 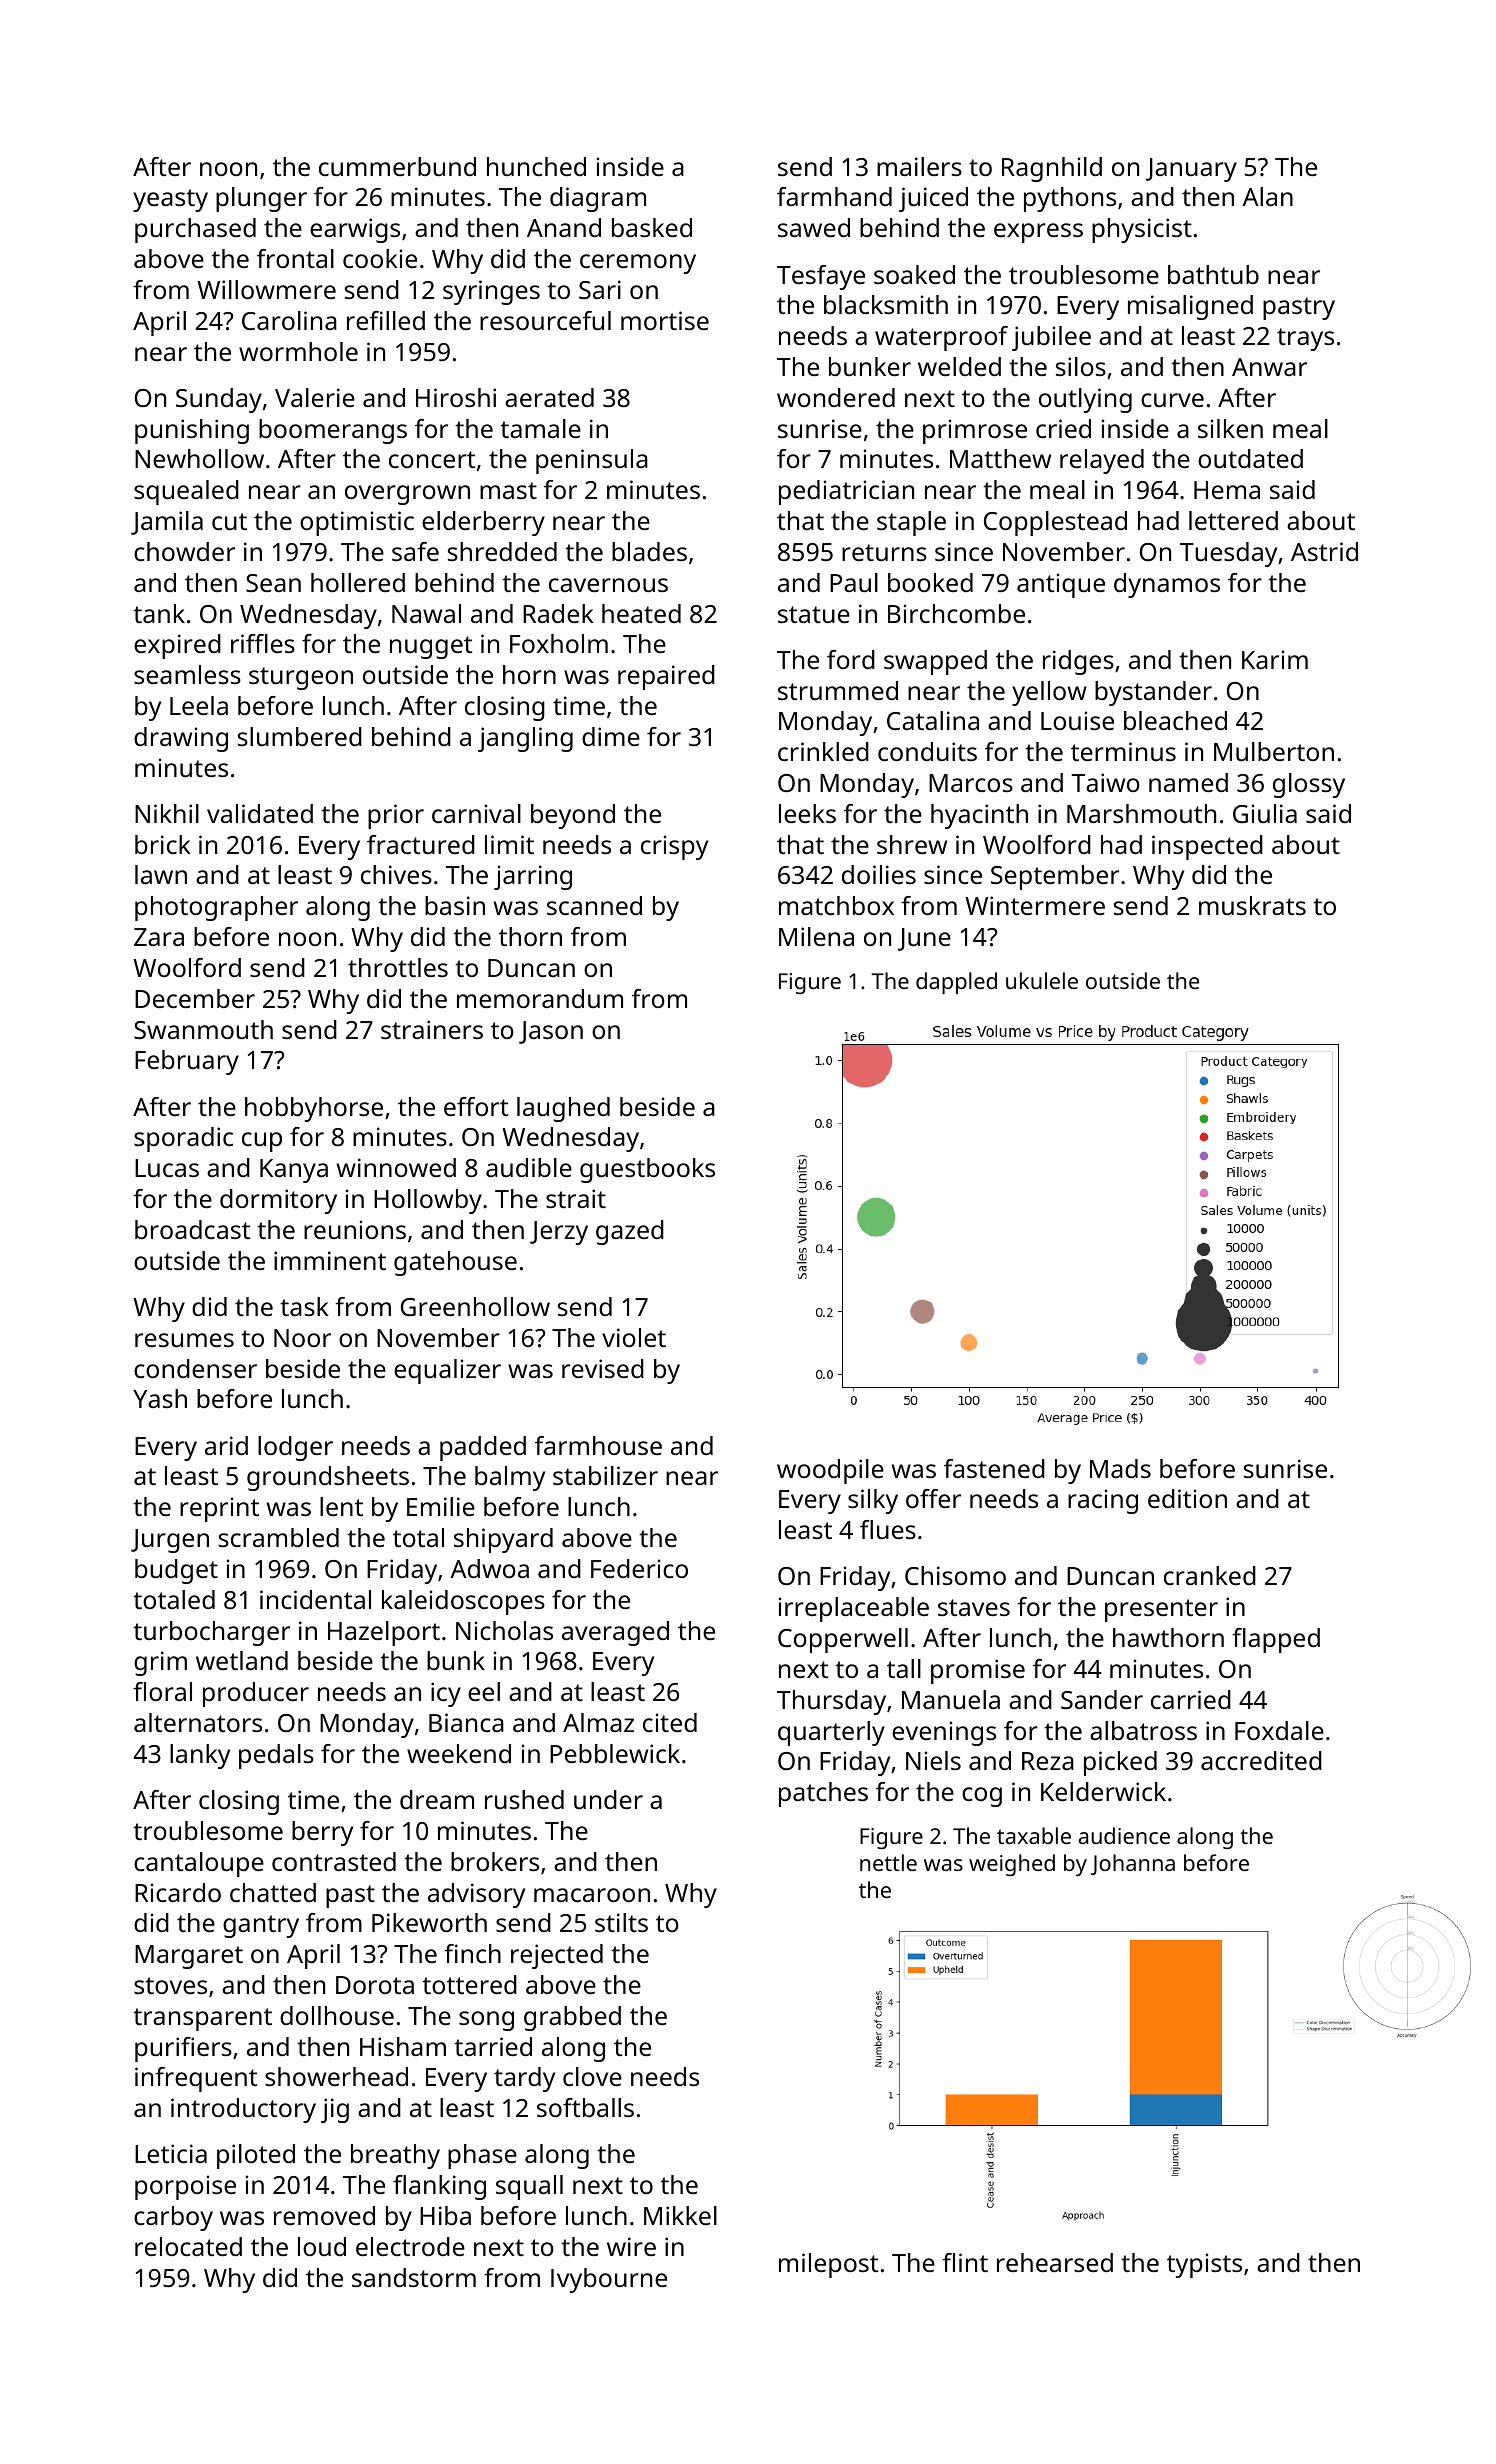 I want to click on Jurgen, so click(x=170, y=1541).
